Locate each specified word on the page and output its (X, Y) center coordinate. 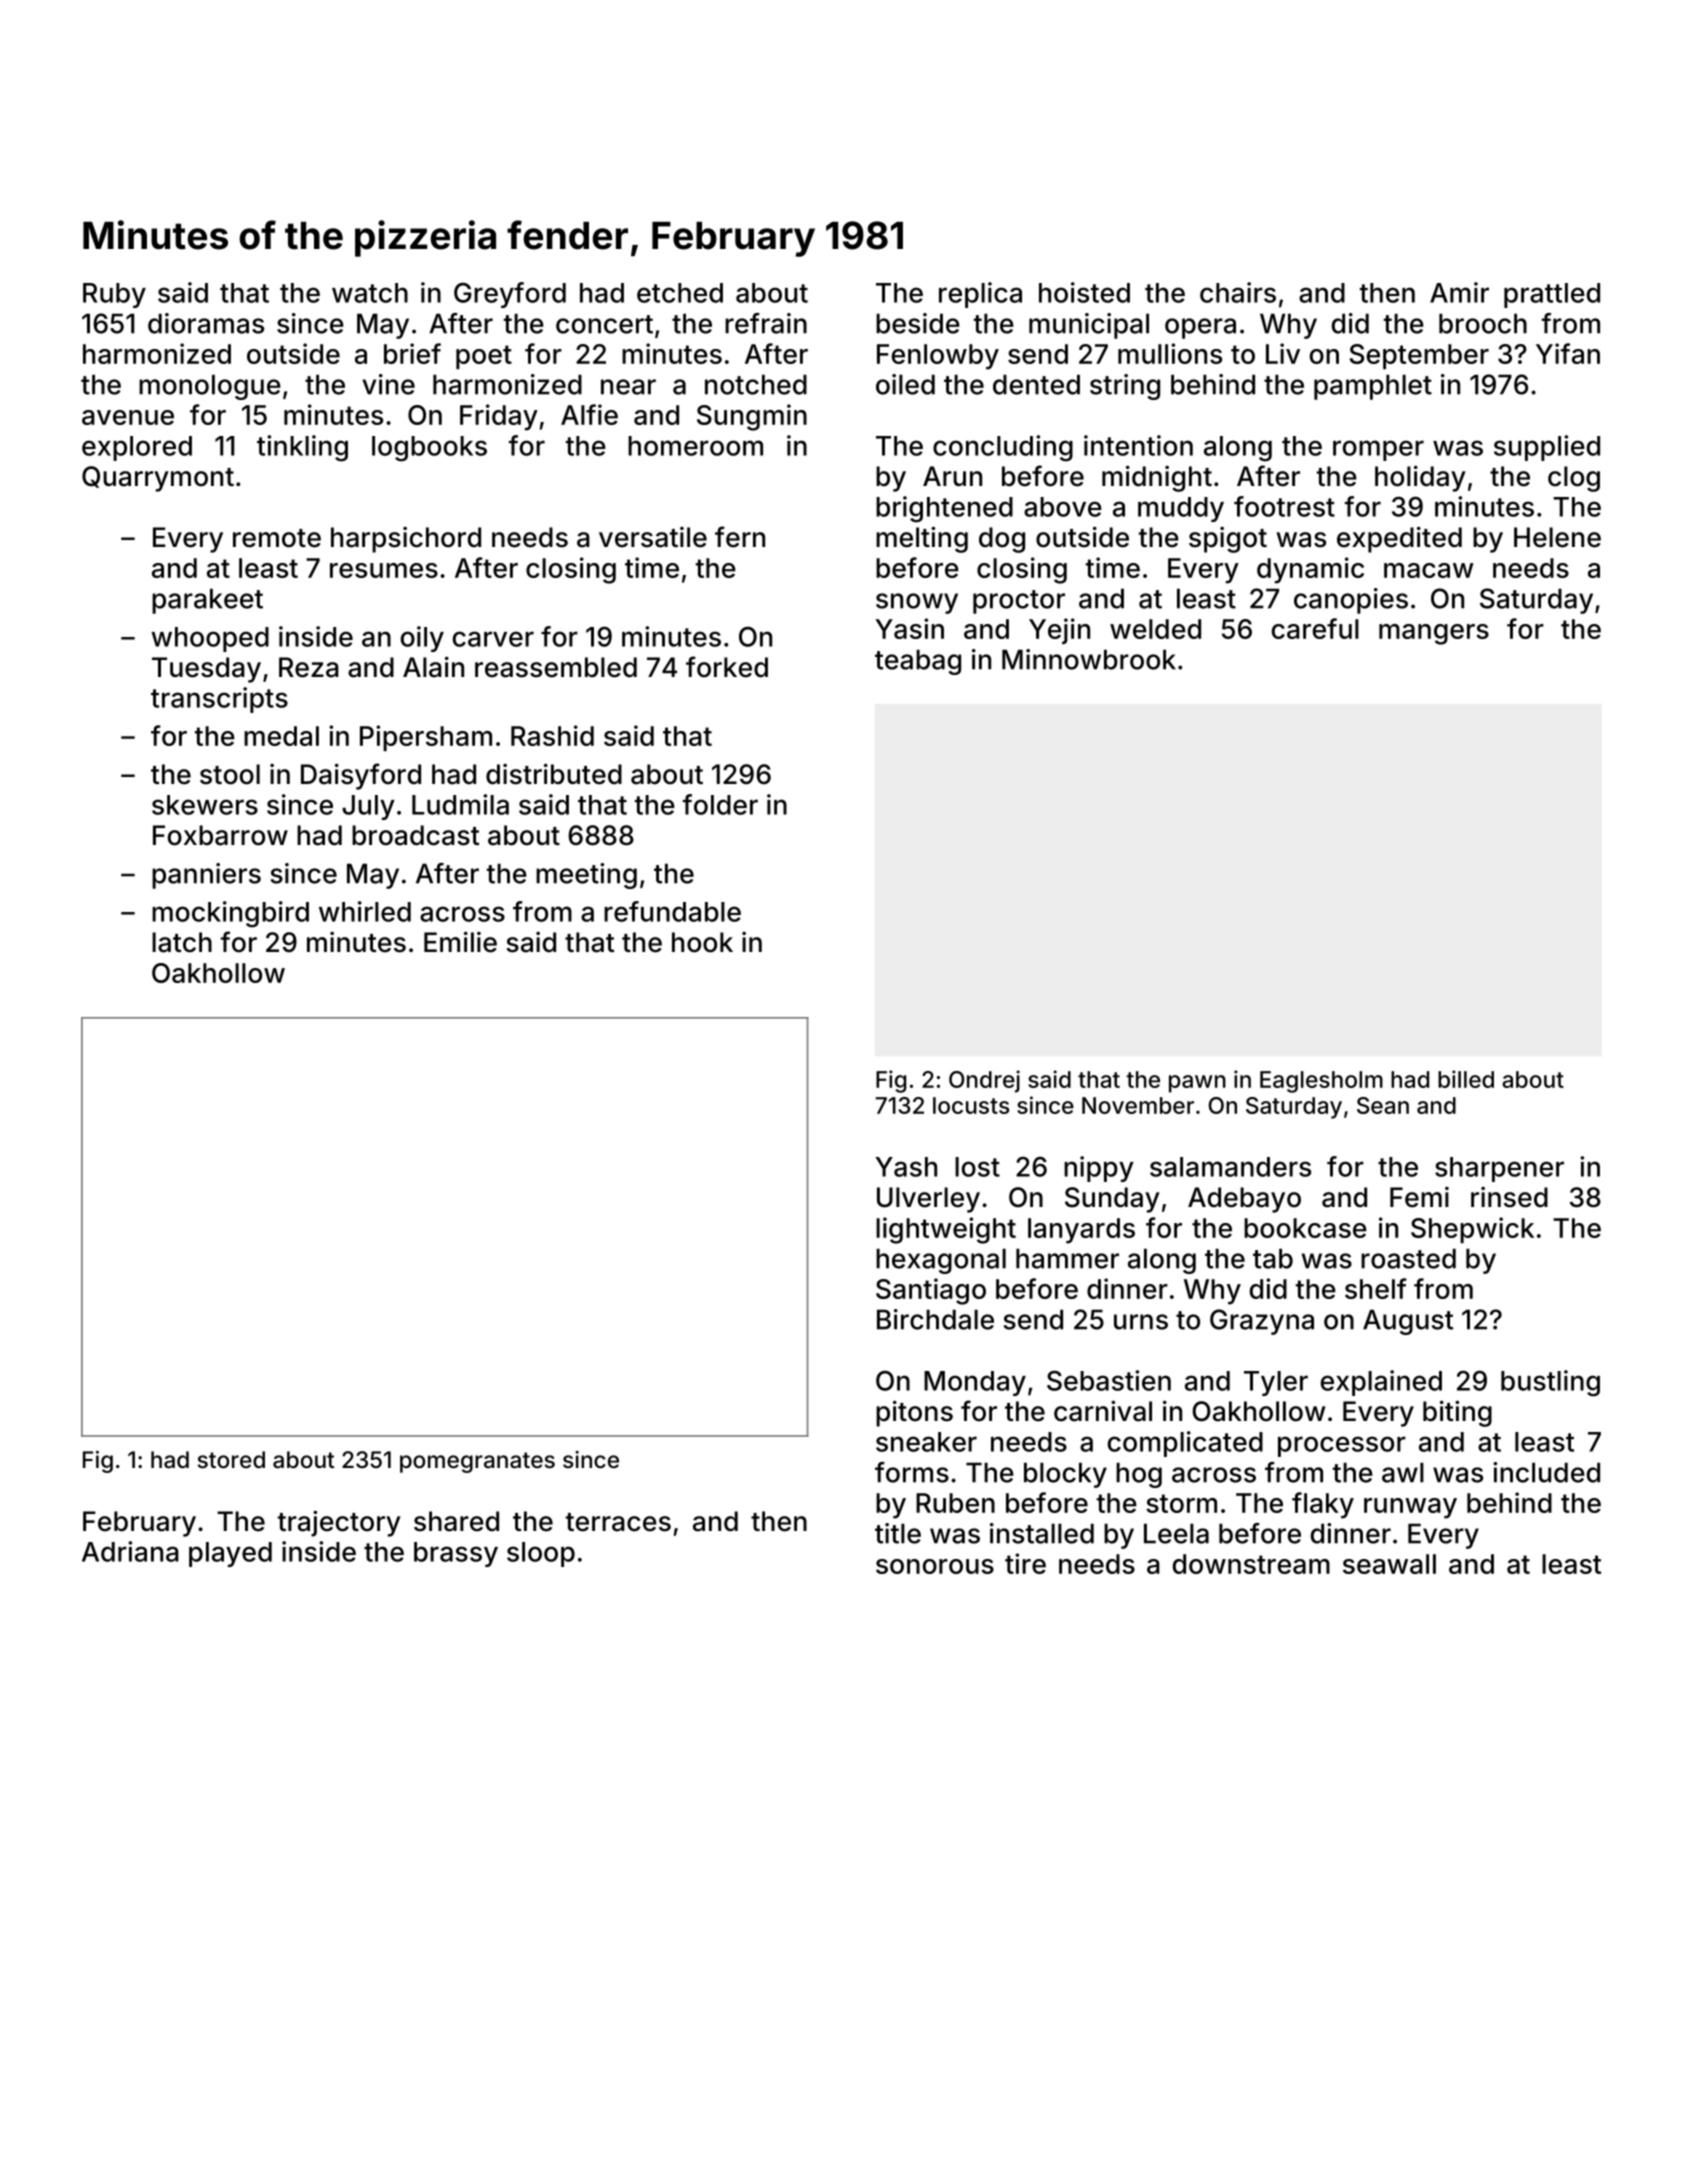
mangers (1434, 634)
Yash (906, 1167)
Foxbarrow (220, 835)
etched (680, 293)
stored (231, 1459)
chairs (1238, 292)
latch (182, 942)
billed (1466, 1079)
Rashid (552, 735)
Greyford (510, 295)
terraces (618, 1522)
